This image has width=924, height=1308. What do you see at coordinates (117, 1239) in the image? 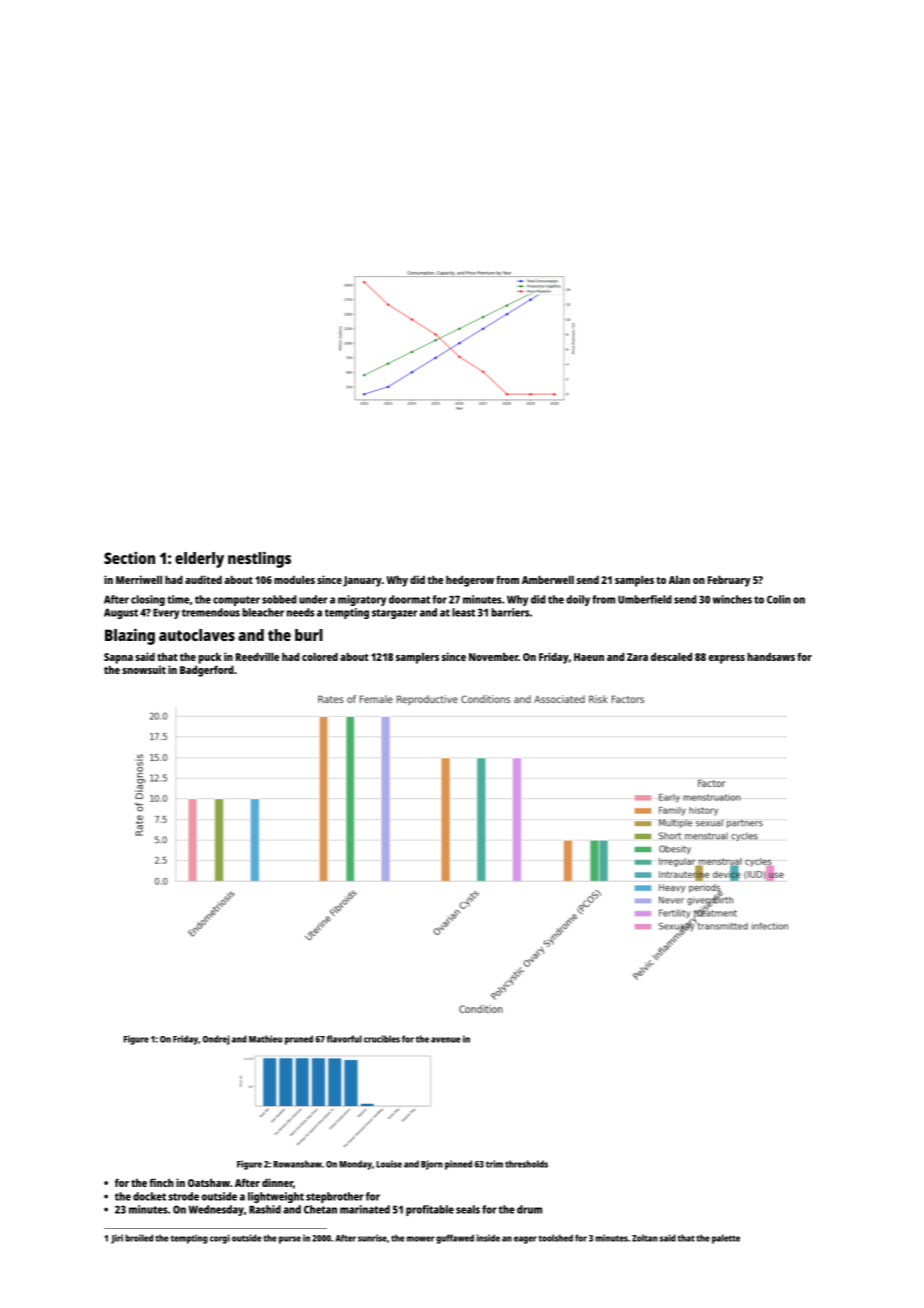
I see `Jiri` at bounding box center [117, 1239].
